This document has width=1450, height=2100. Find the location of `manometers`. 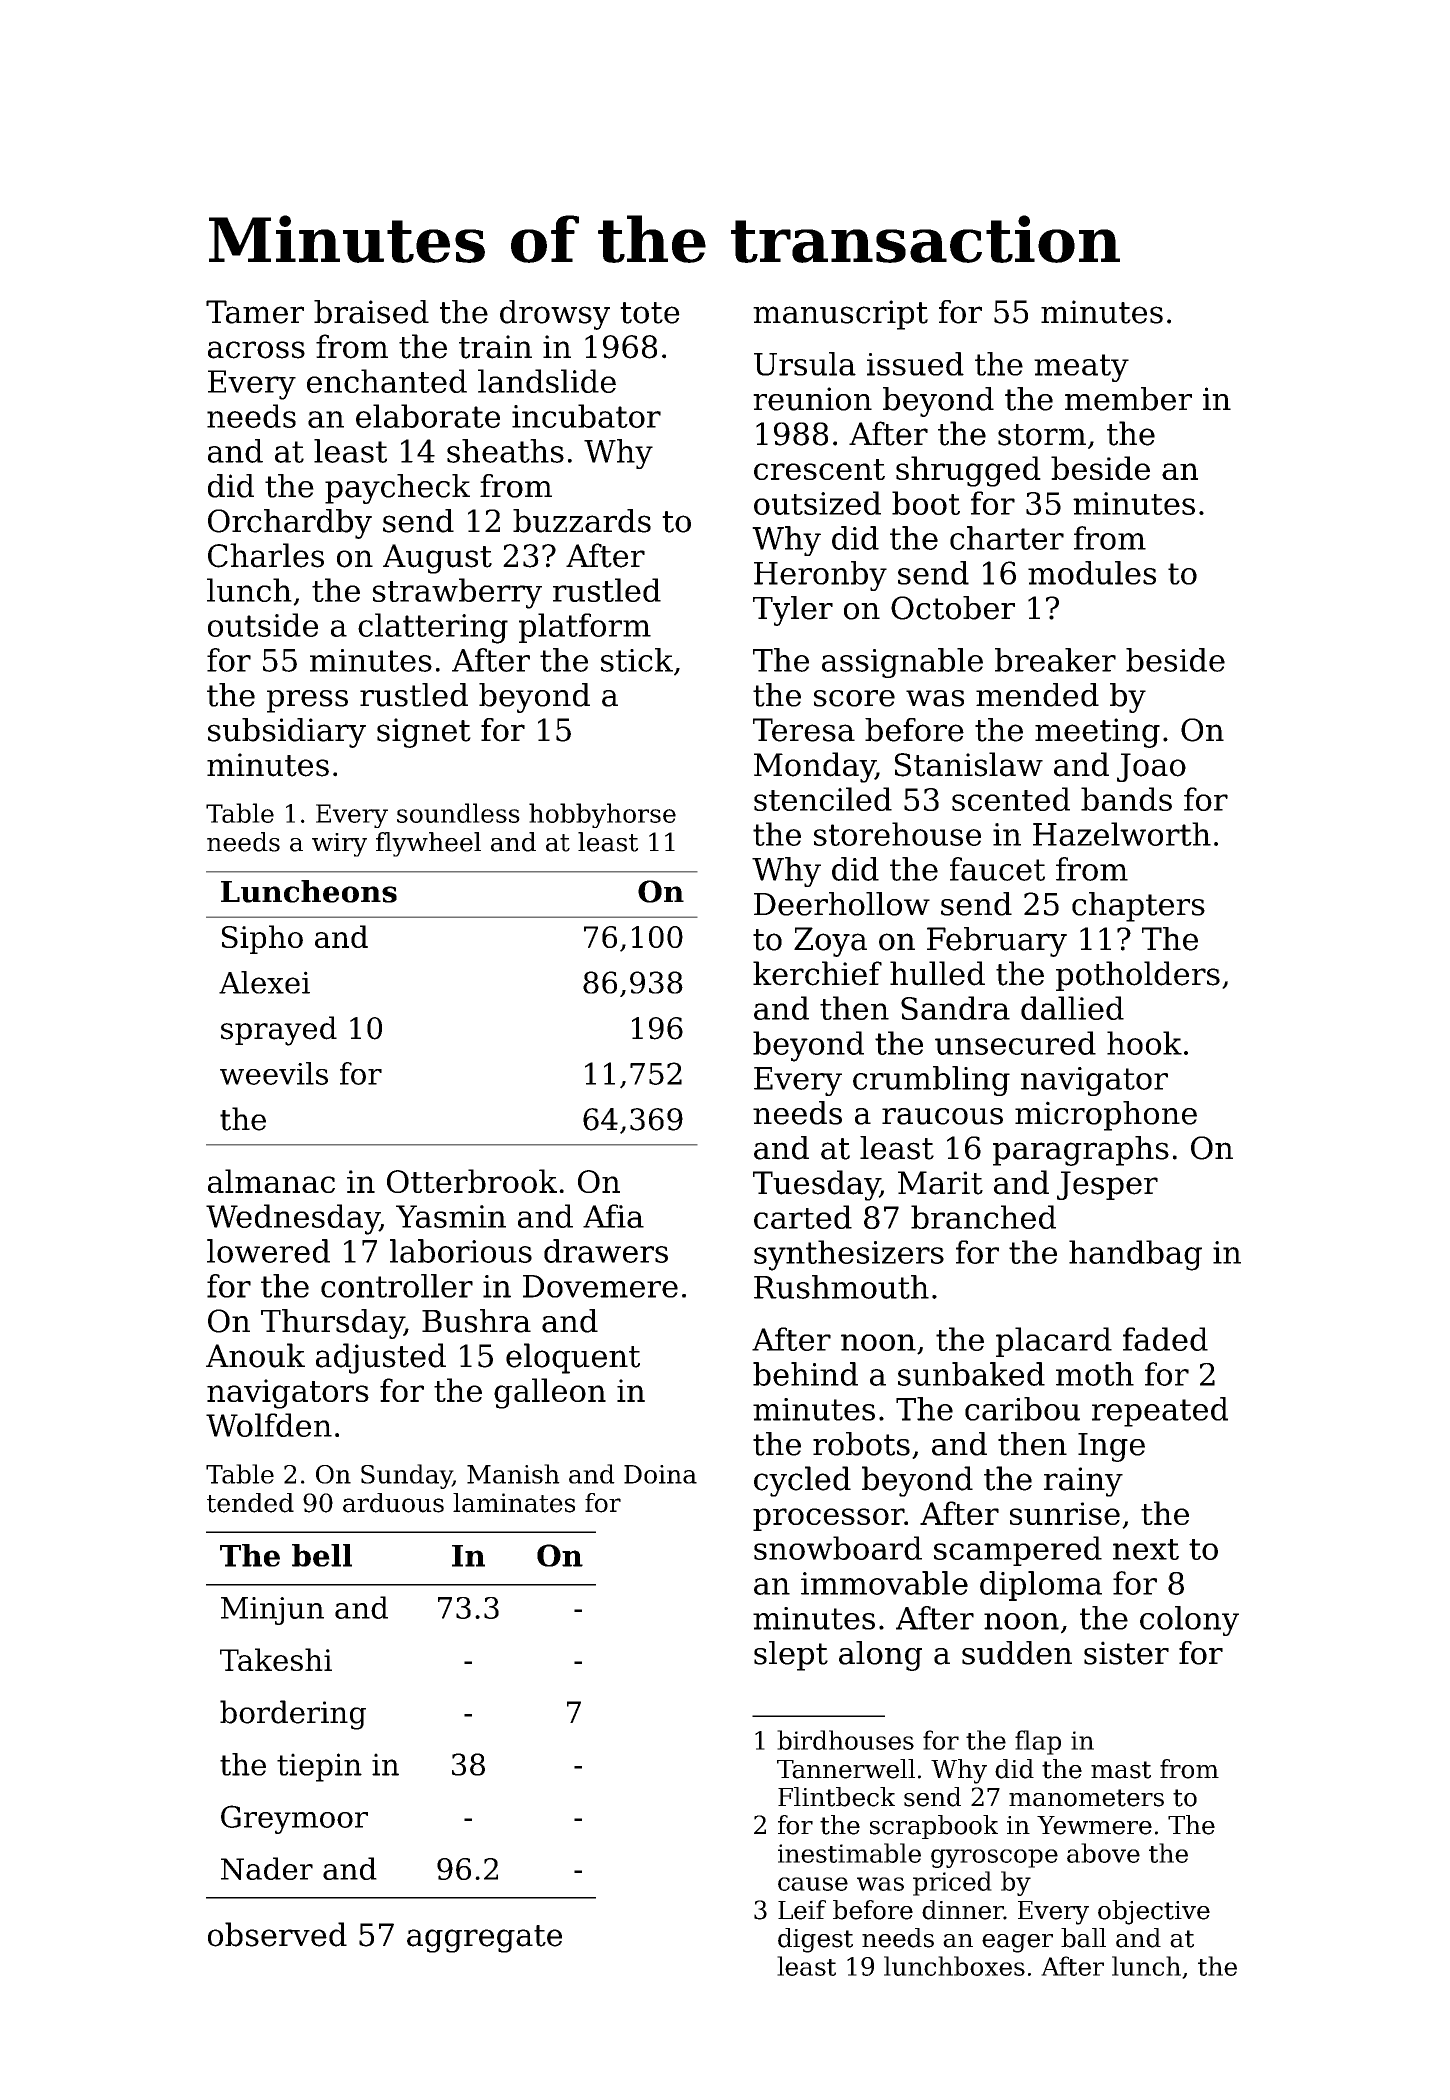

manometers is located at coordinates (1086, 1798).
